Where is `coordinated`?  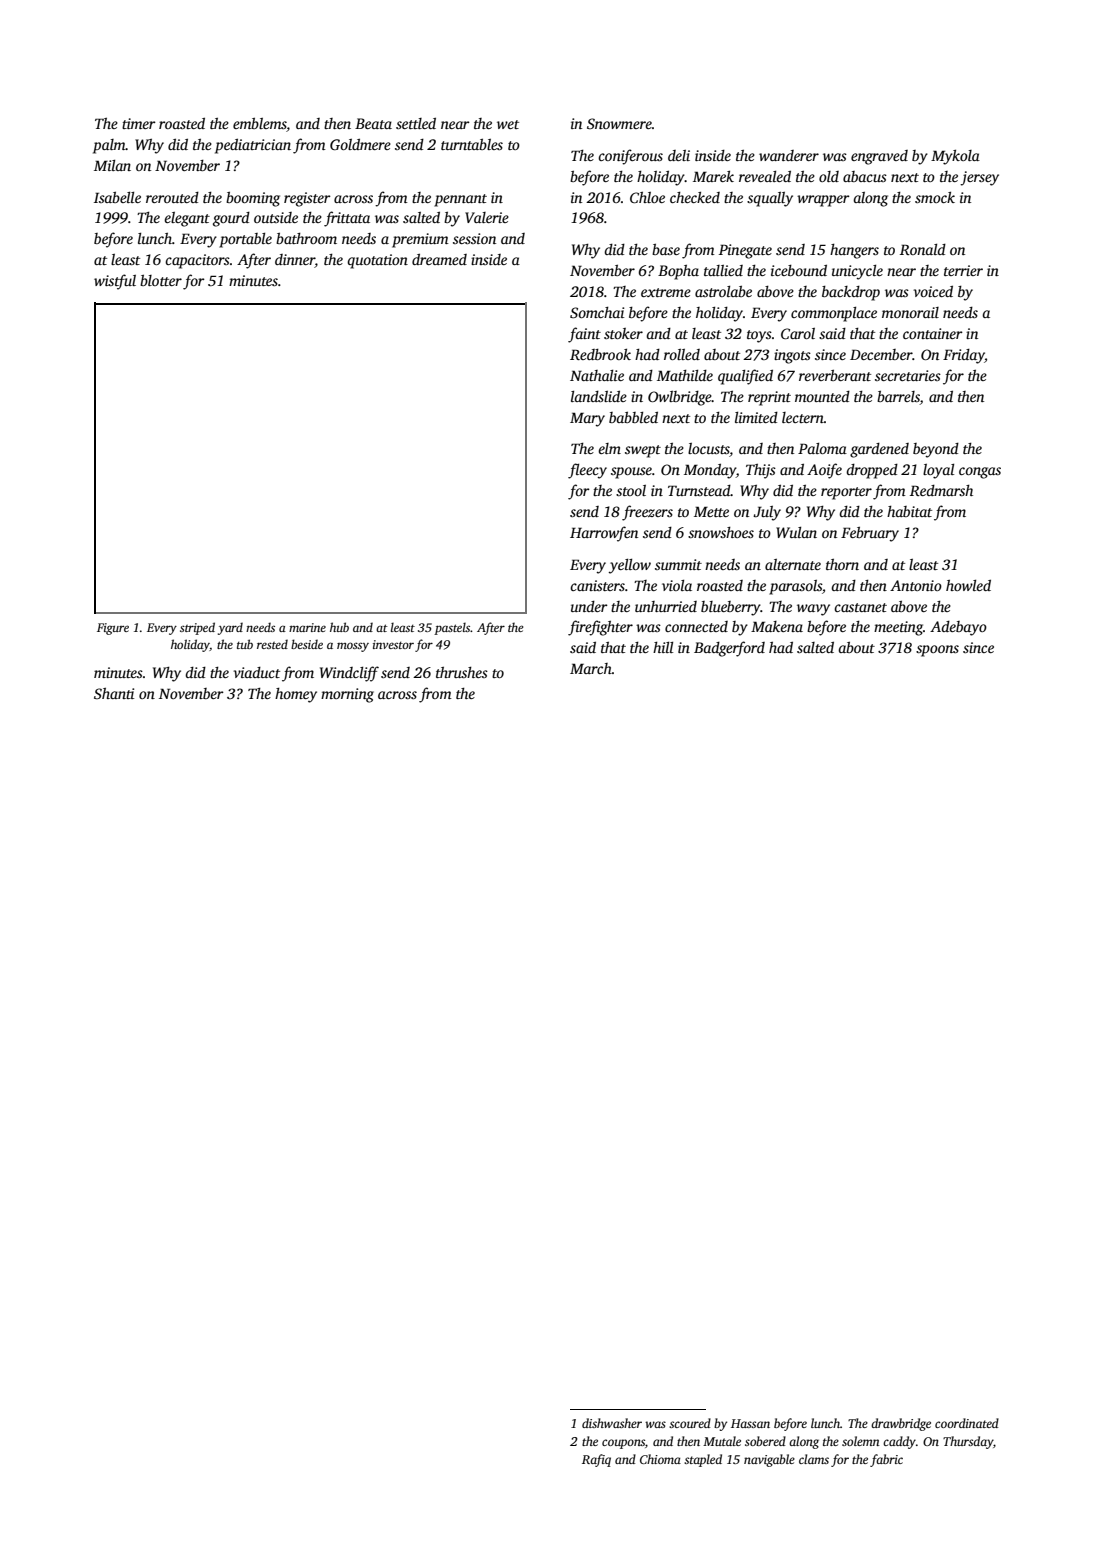 coordinated is located at coordinates (967, 1423).
